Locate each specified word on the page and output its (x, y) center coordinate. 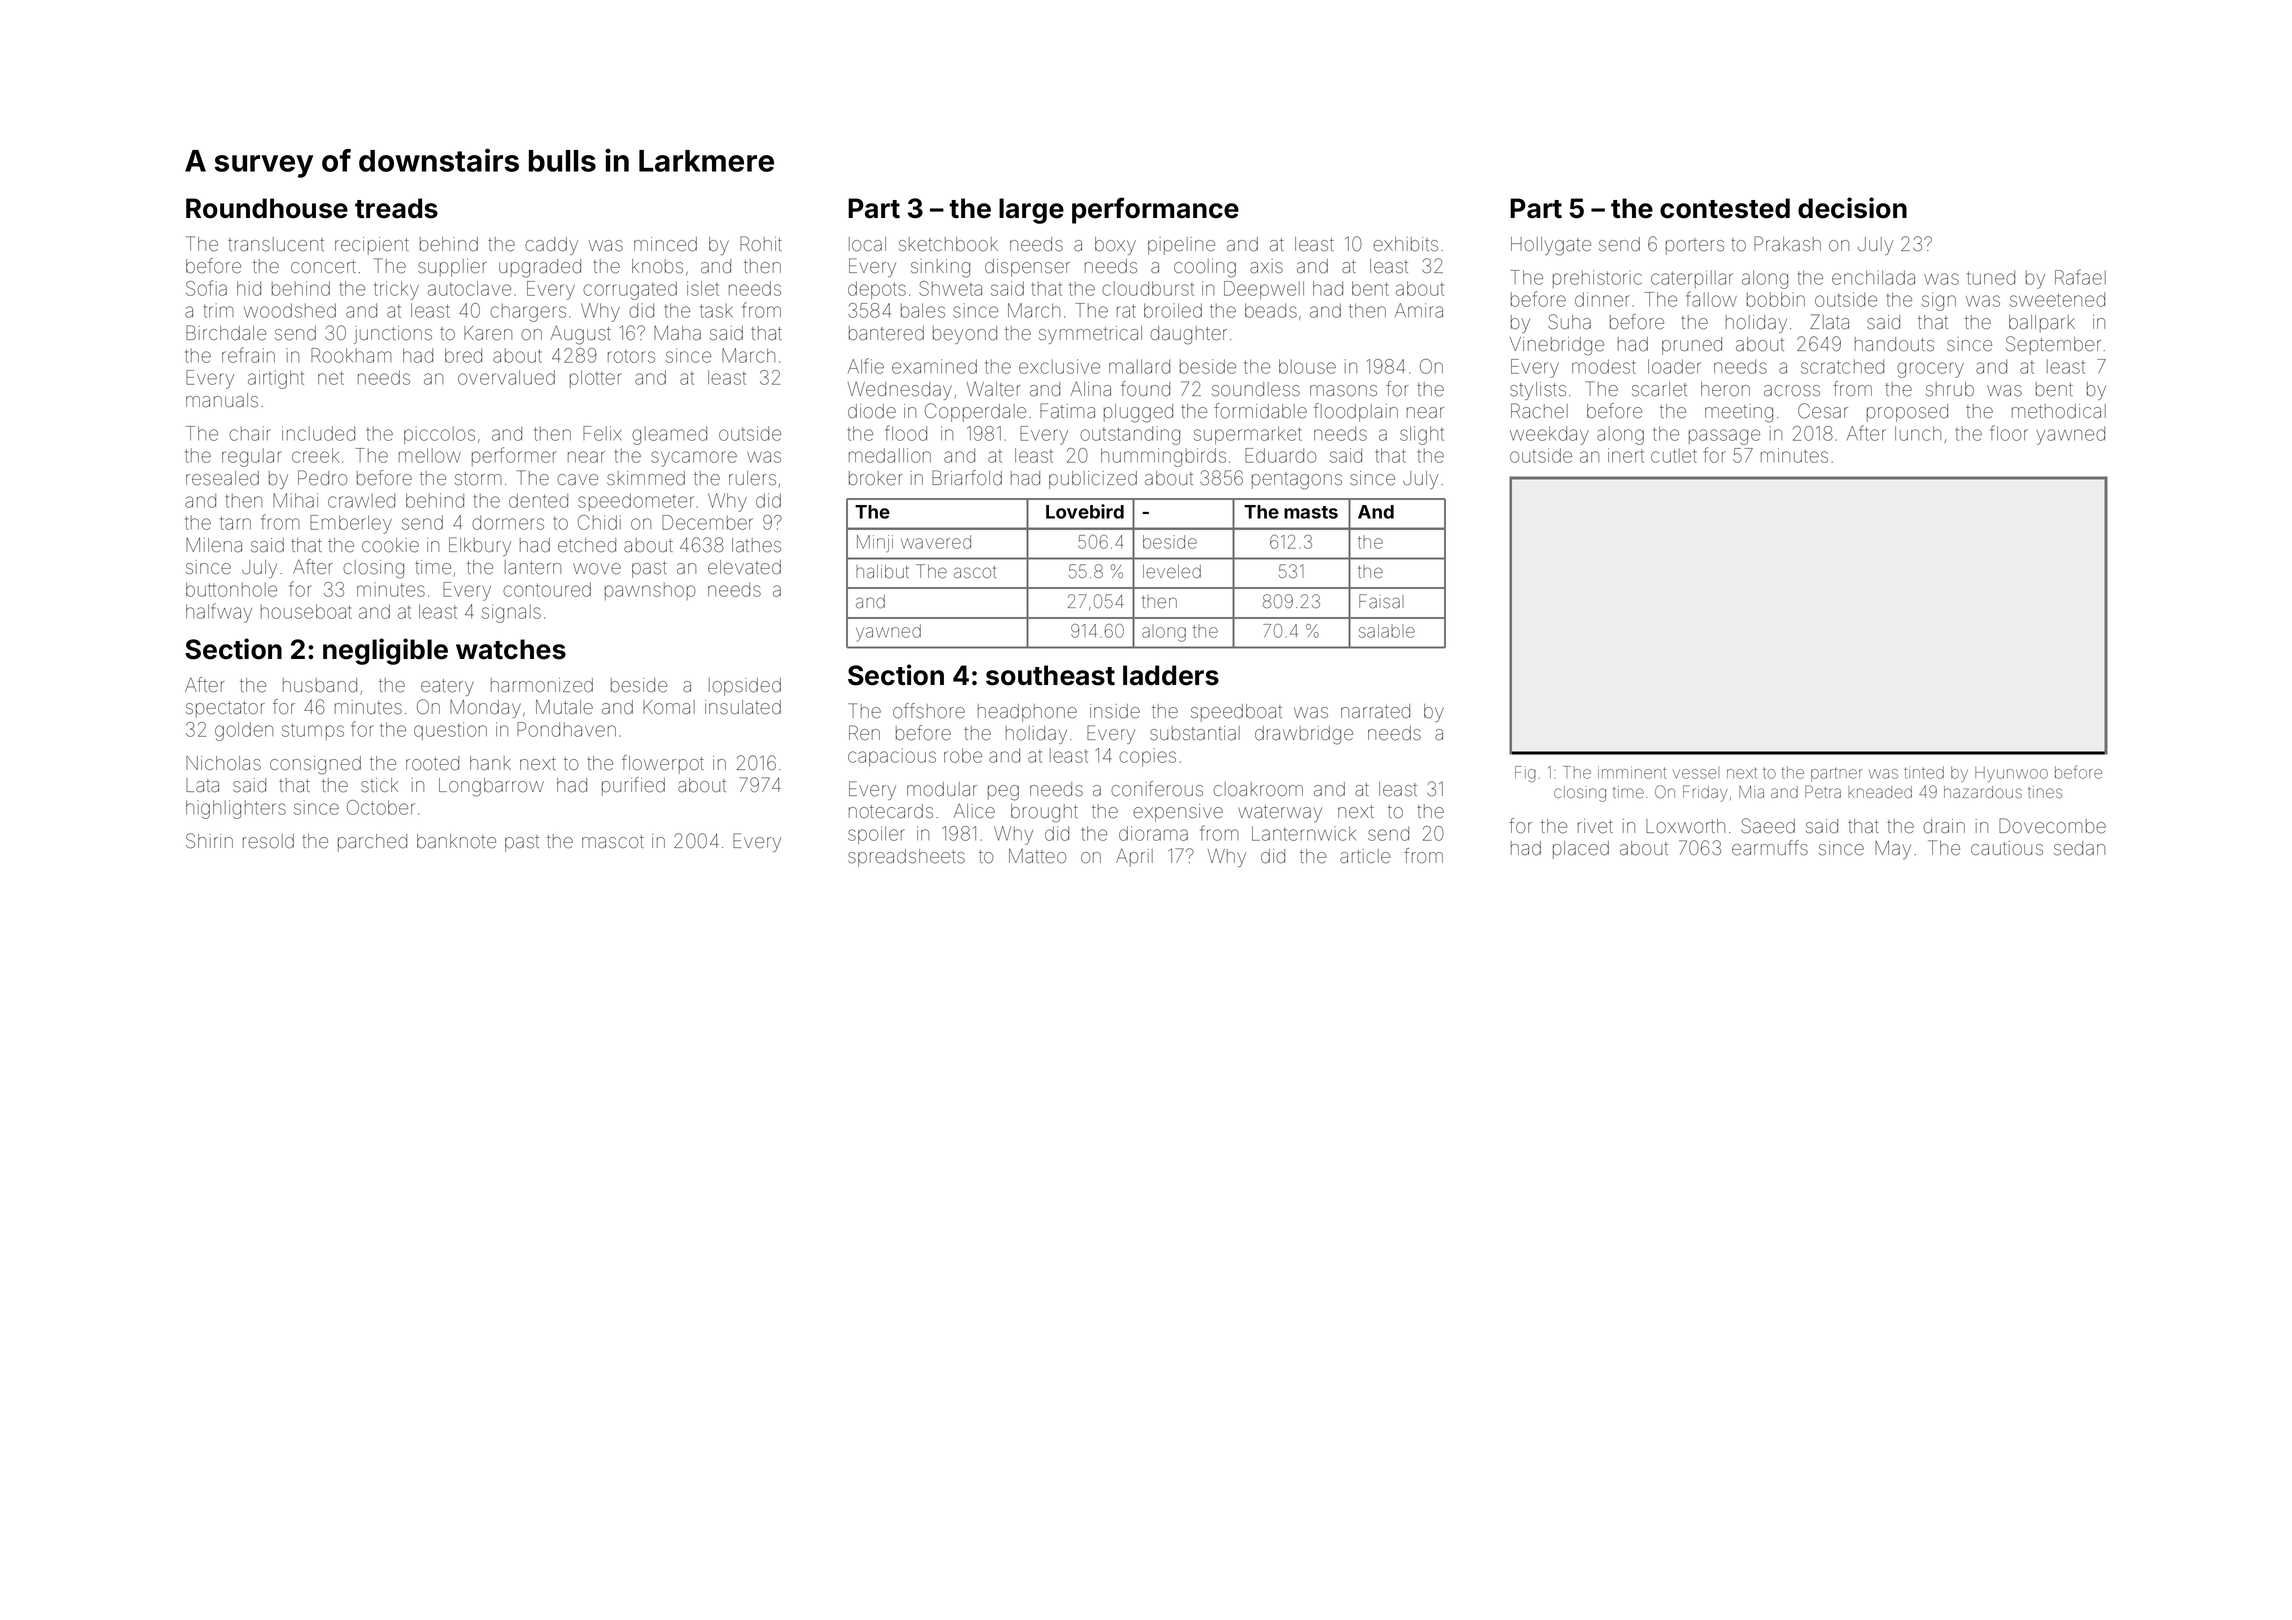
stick (379, 785)
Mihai (295, 500)
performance (1155, 210)
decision (1852, 208)
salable (1387, 631)
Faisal (1381, 601)
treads (396, 208)
